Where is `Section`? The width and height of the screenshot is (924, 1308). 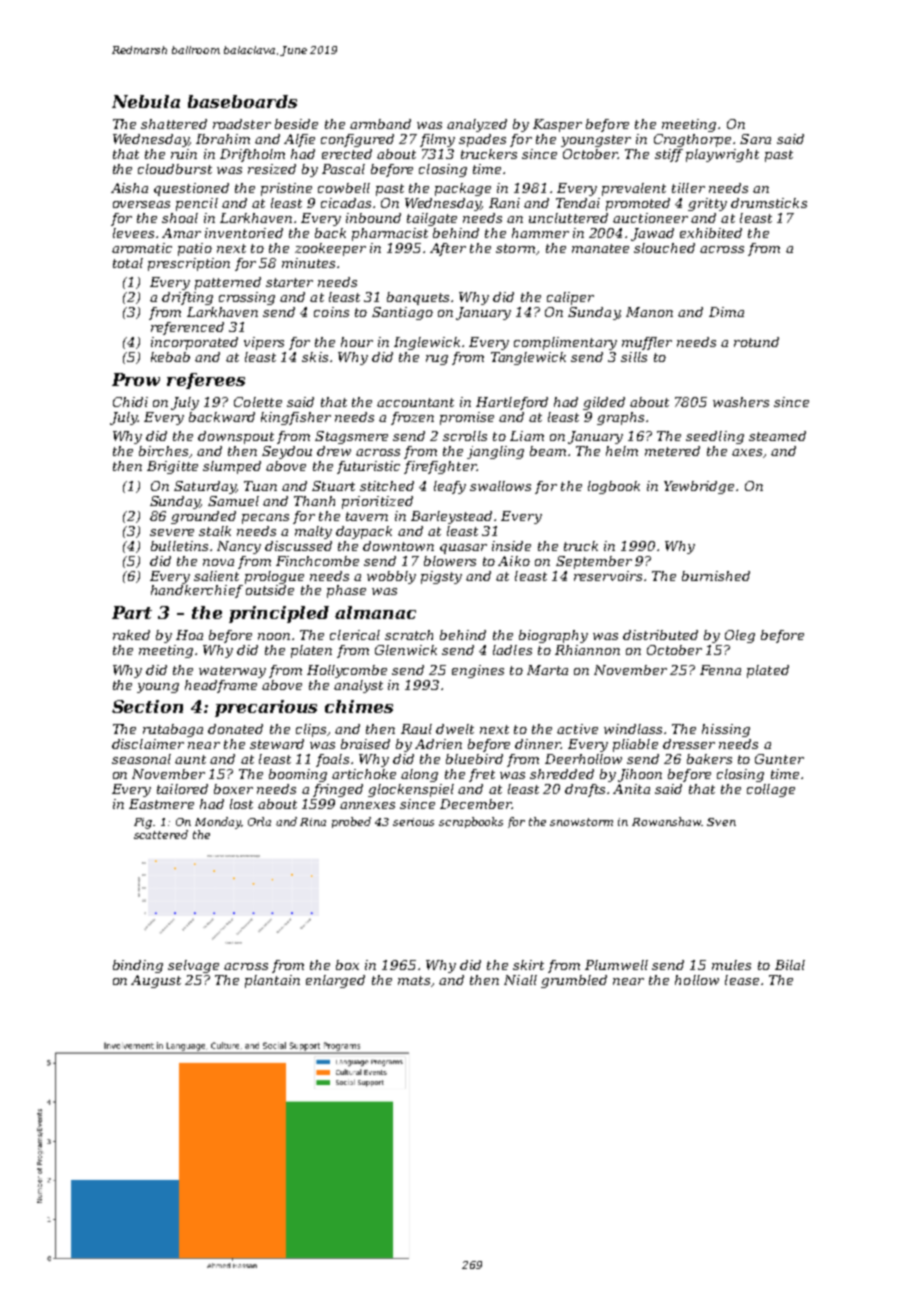 Section is located at coordinates (147, 706).
